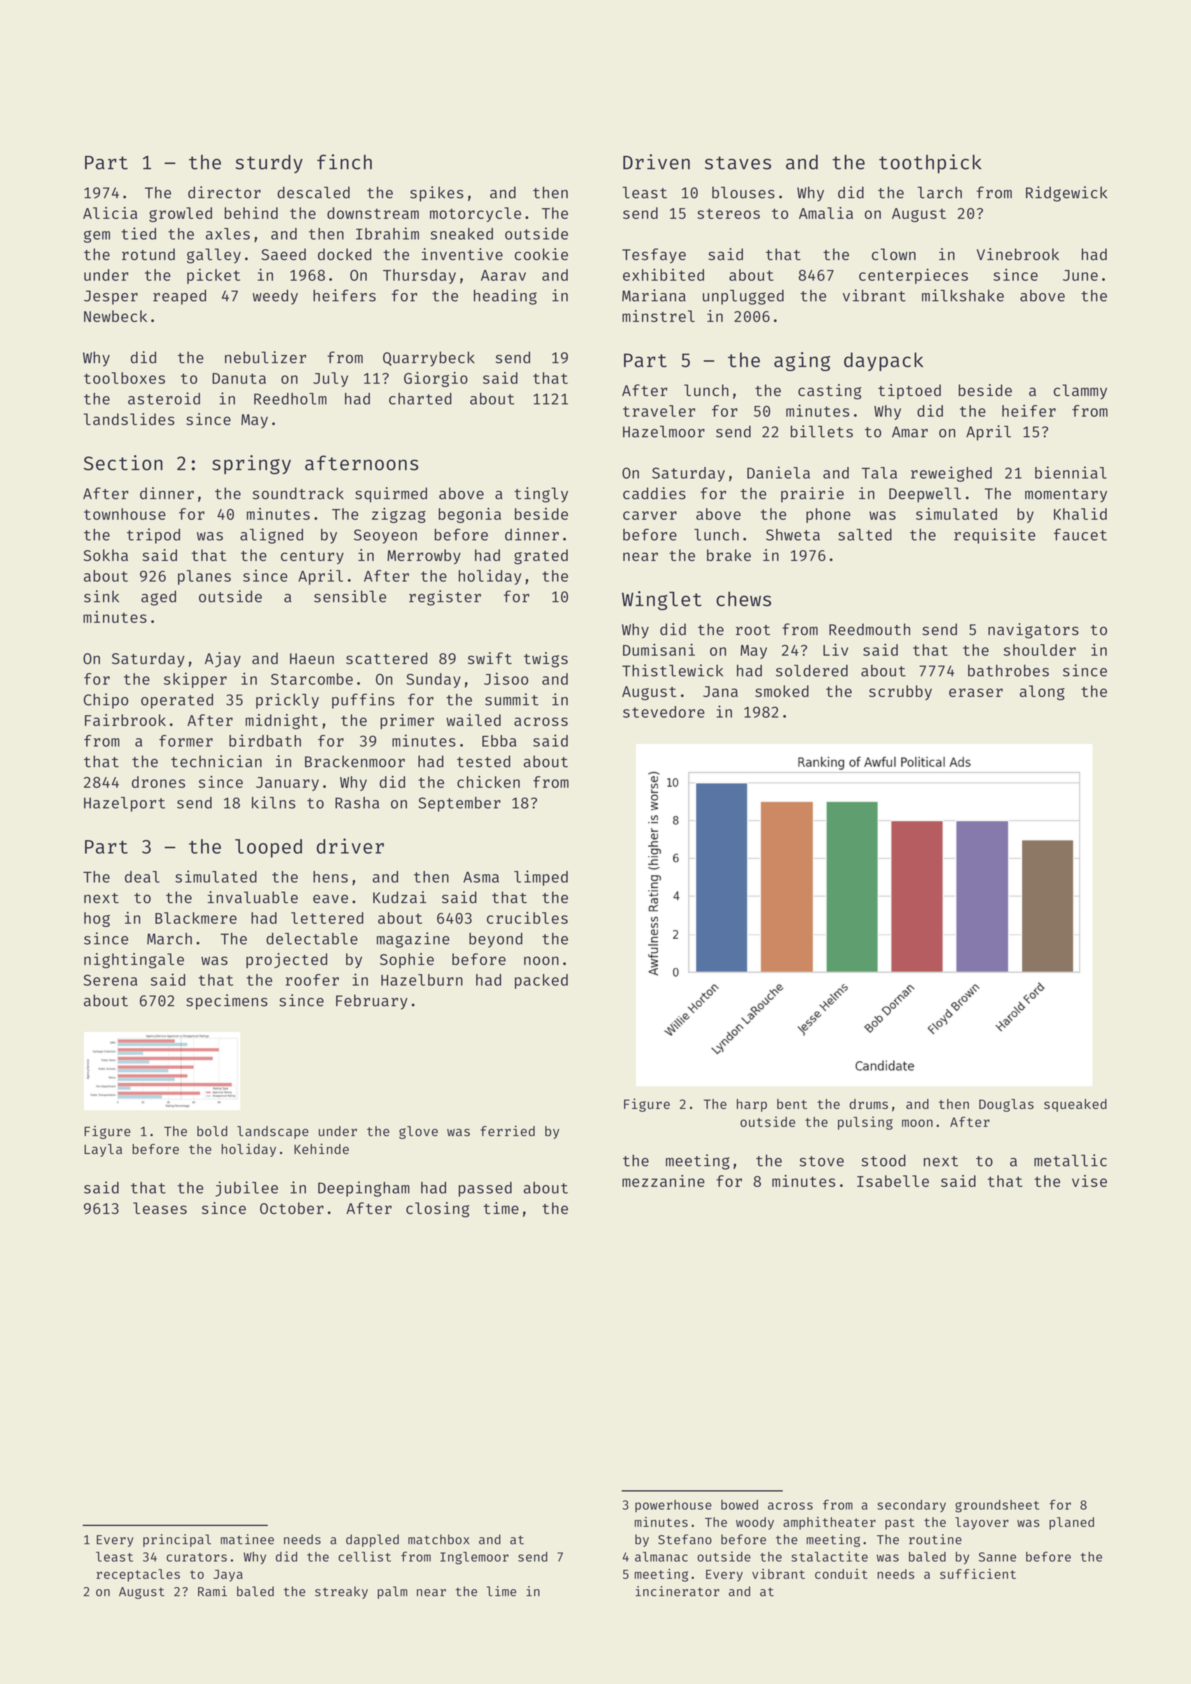  Describe the element at coordinates (900, 692) in the screenshot. I see `scrubby` at that location.
